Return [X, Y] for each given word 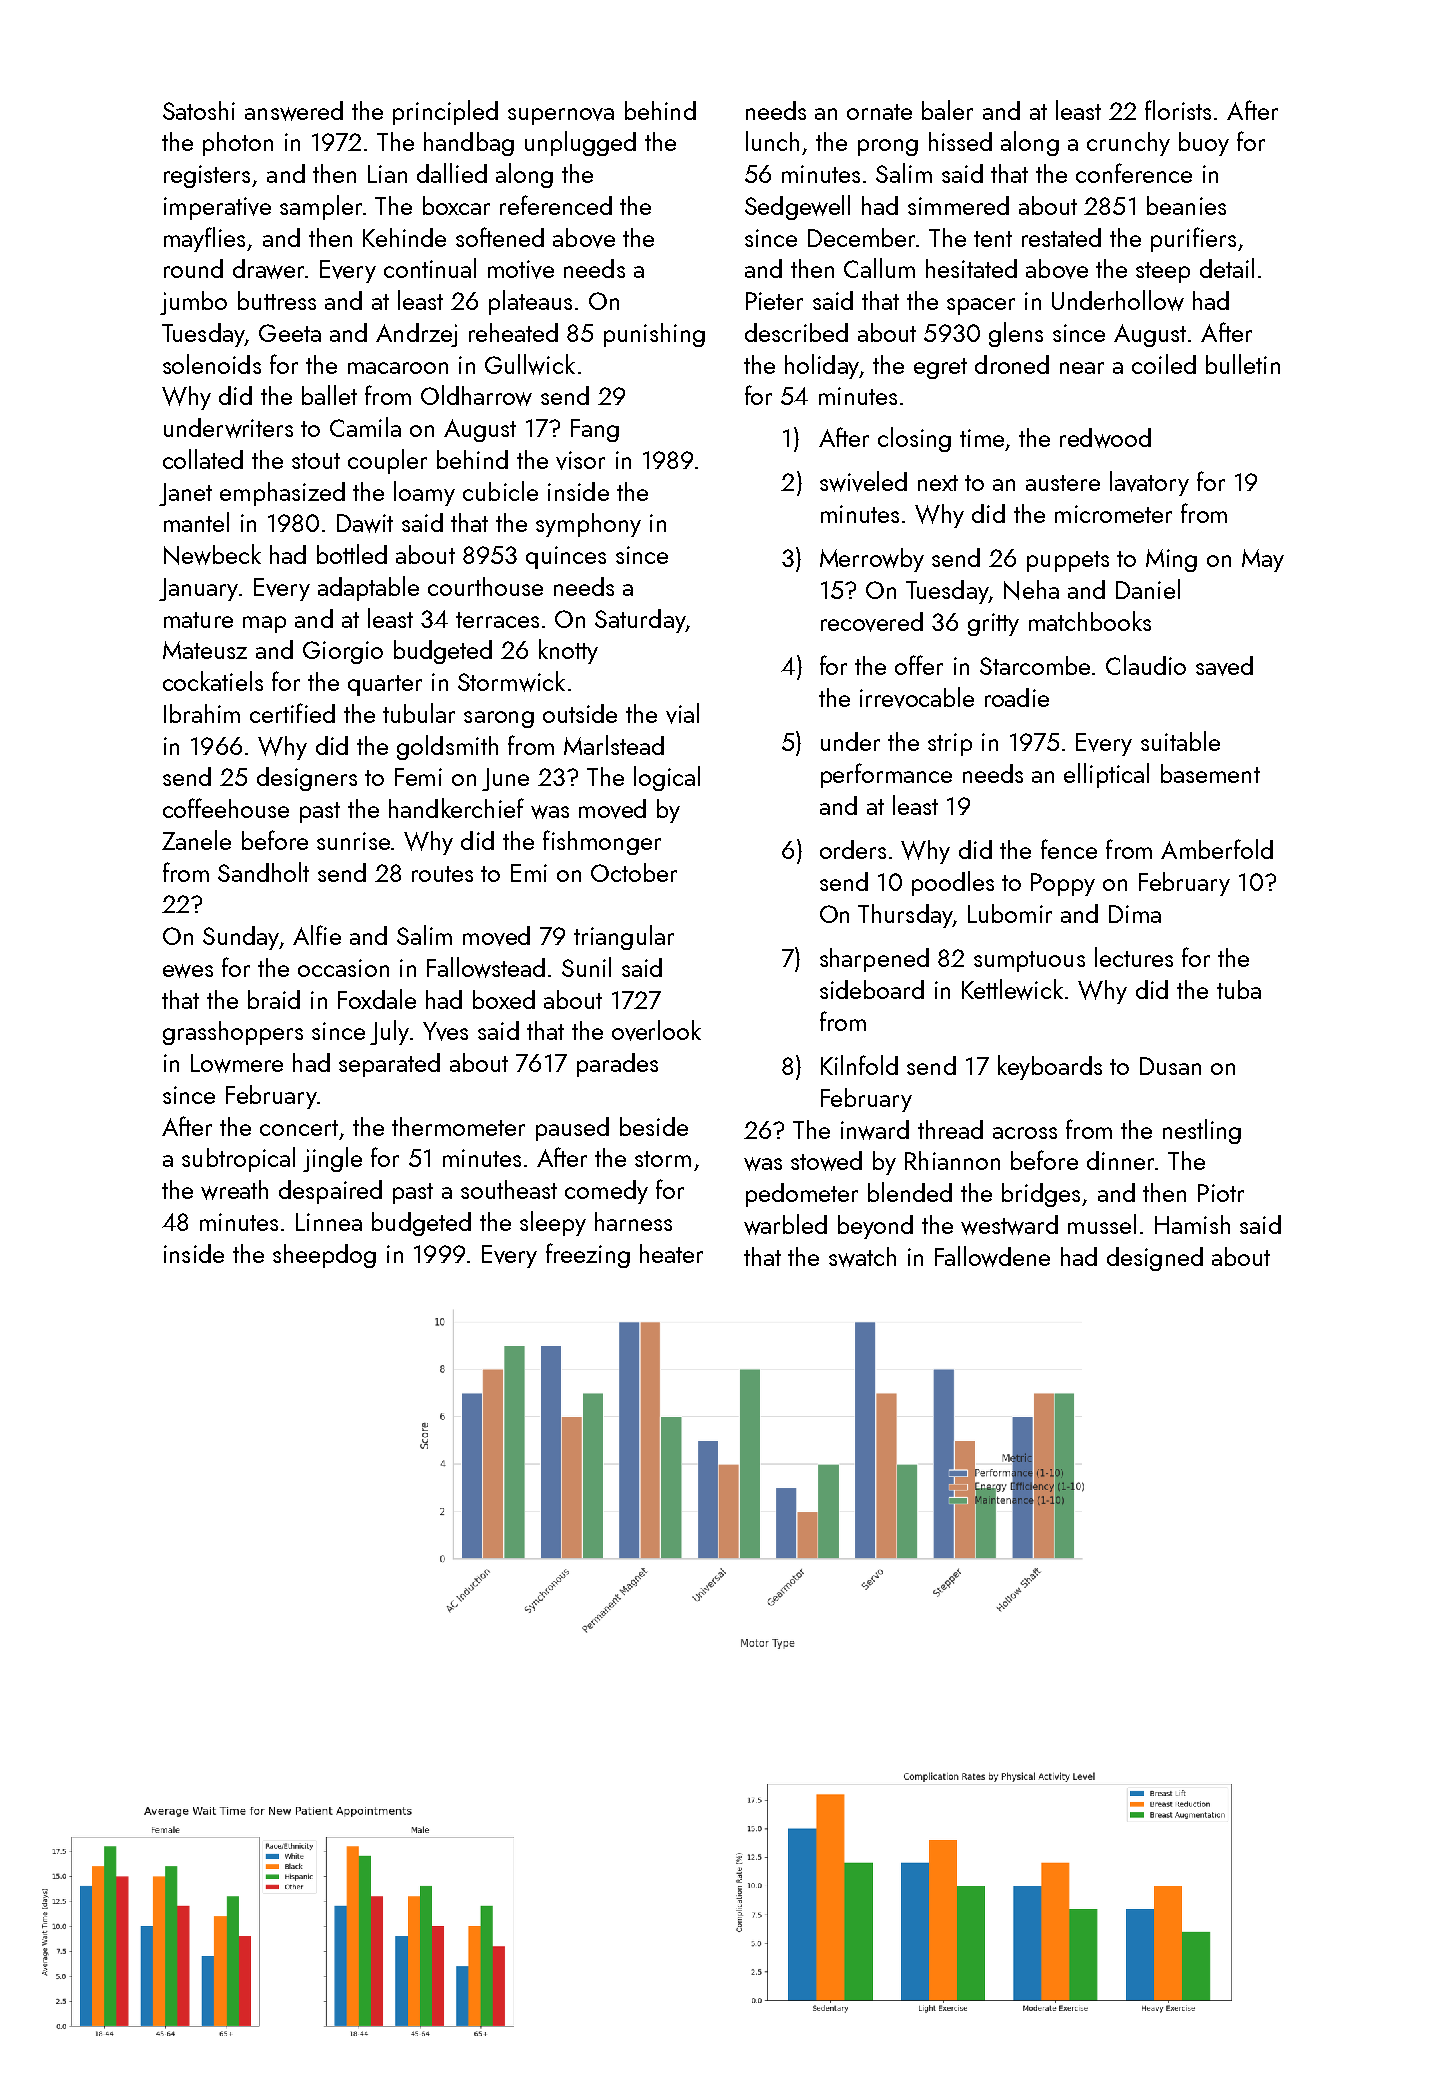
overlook [656, 1030]
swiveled [863, 481]
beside [654, 1126]
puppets [1068, 561]
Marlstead [614, 745]
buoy [1204, 144]
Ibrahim [202, 713]
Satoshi [199, 110]
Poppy [1063, 884]
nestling [1202, 1131]
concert [299, 1128]
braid [274, 999]
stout [316, 461]
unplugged [580, 143]
